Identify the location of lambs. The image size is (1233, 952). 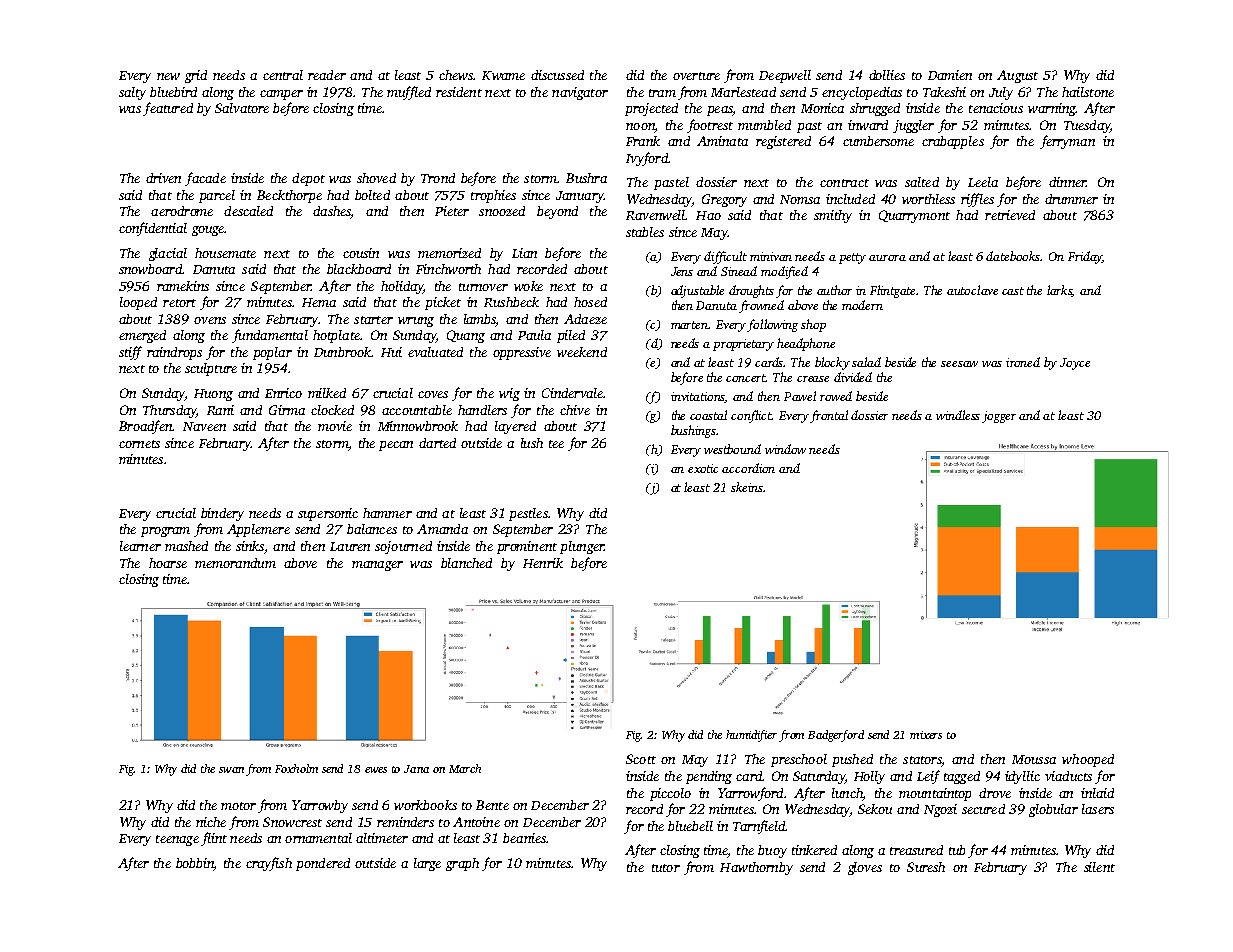
(480, 319).
